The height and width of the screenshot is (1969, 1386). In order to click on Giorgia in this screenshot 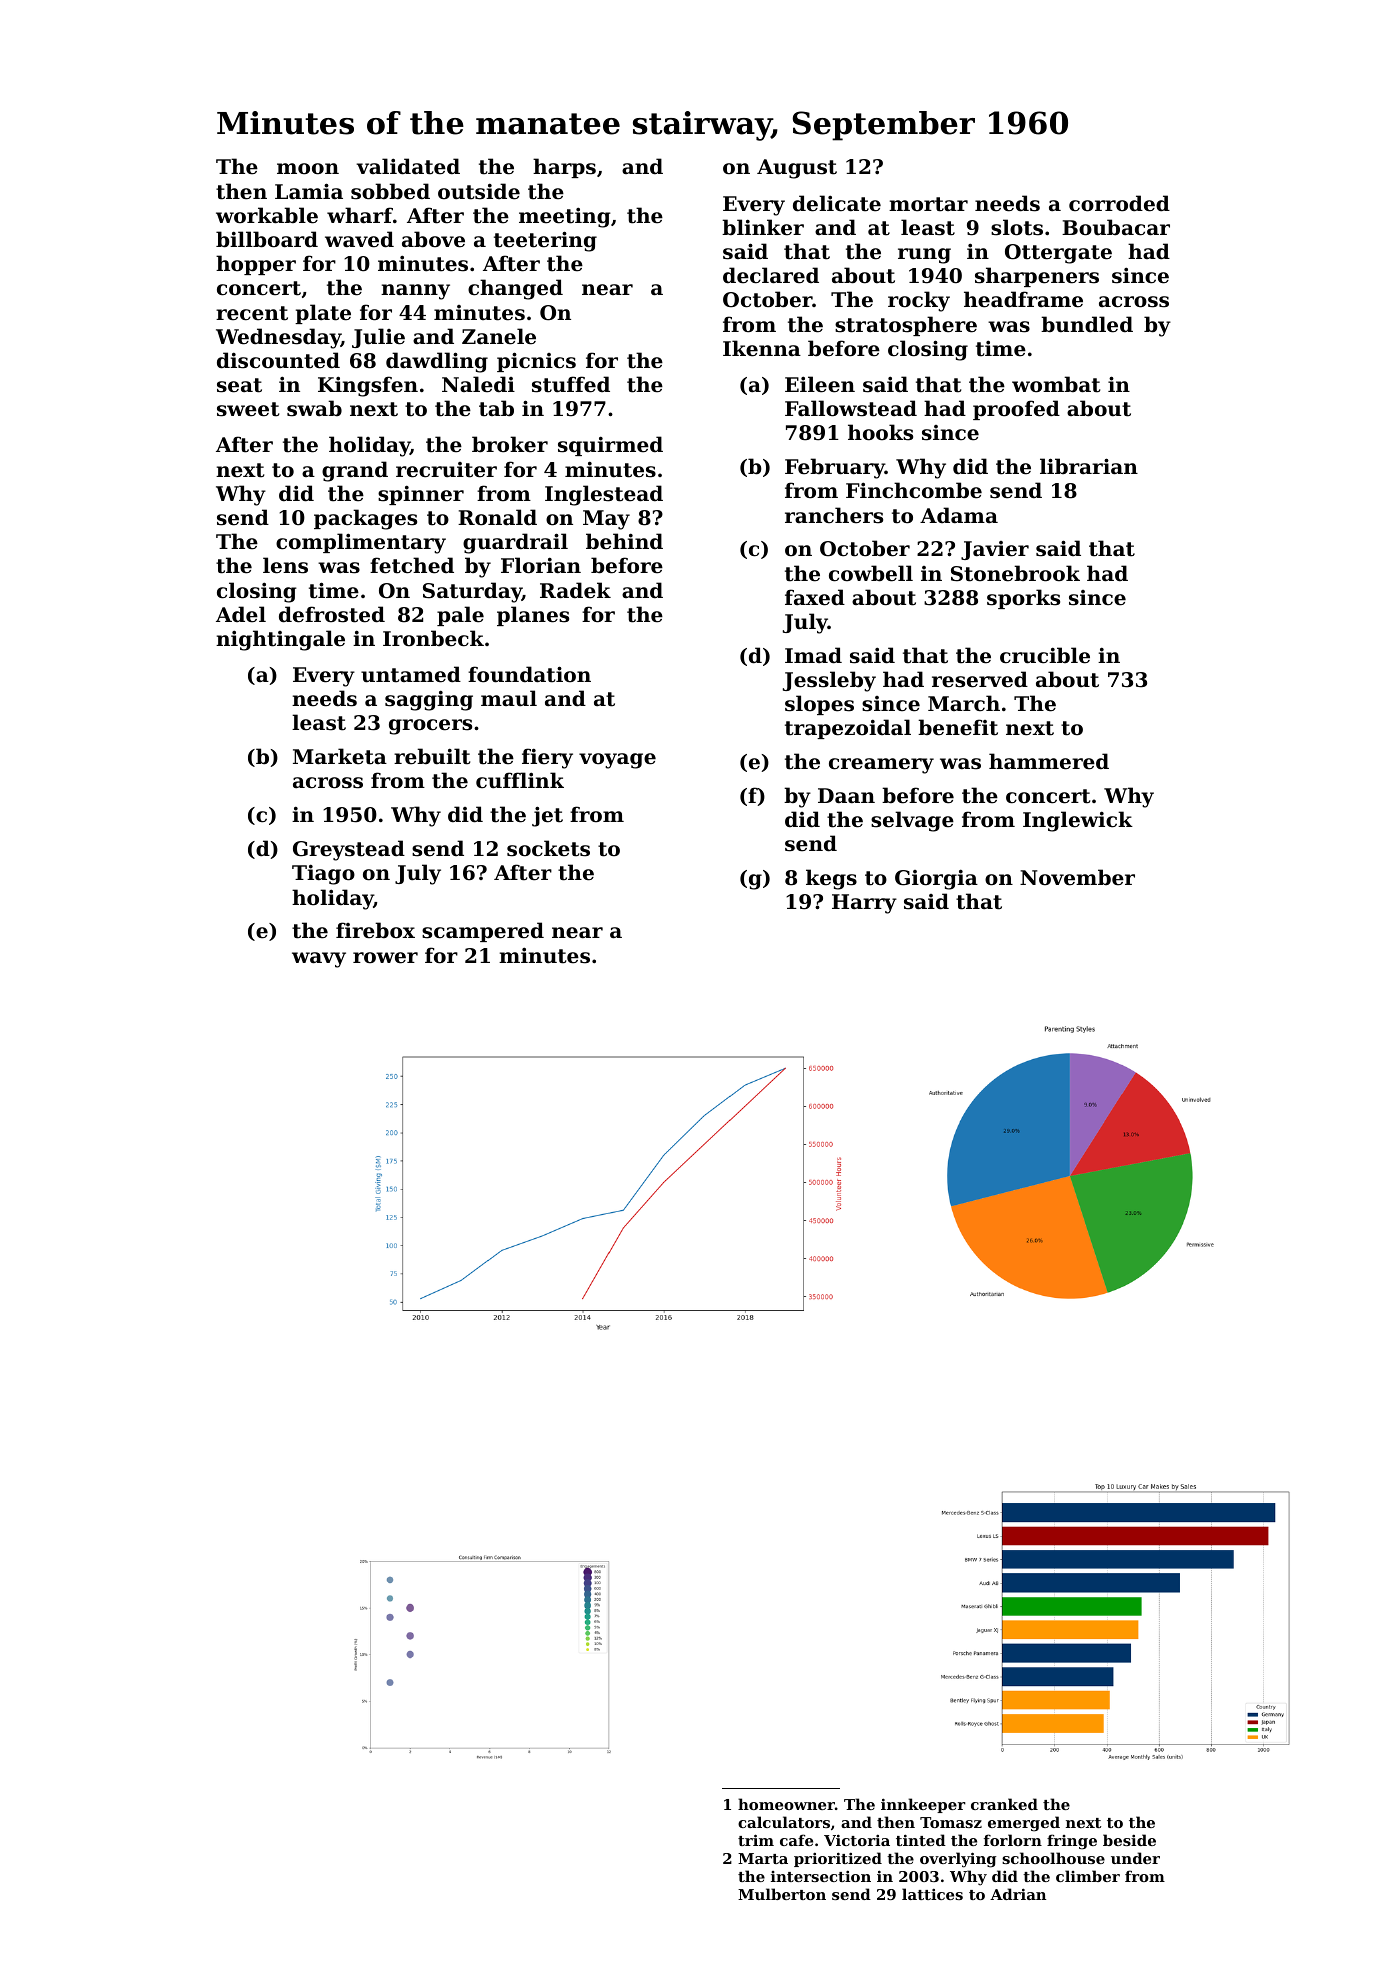, I will do `click(936, 879)`.
